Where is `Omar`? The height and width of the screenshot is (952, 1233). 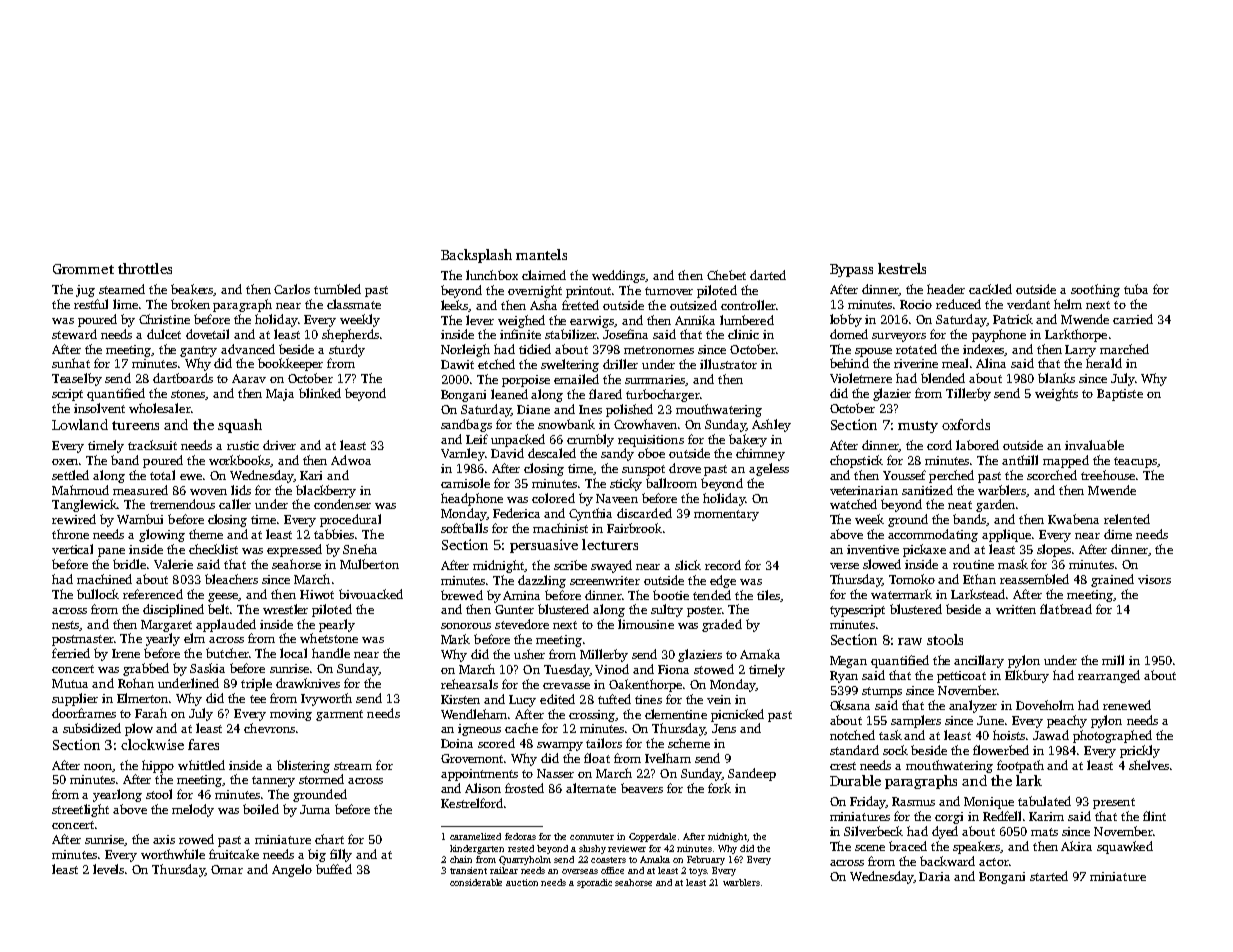 Omar is located at coordinates (227, 869).
